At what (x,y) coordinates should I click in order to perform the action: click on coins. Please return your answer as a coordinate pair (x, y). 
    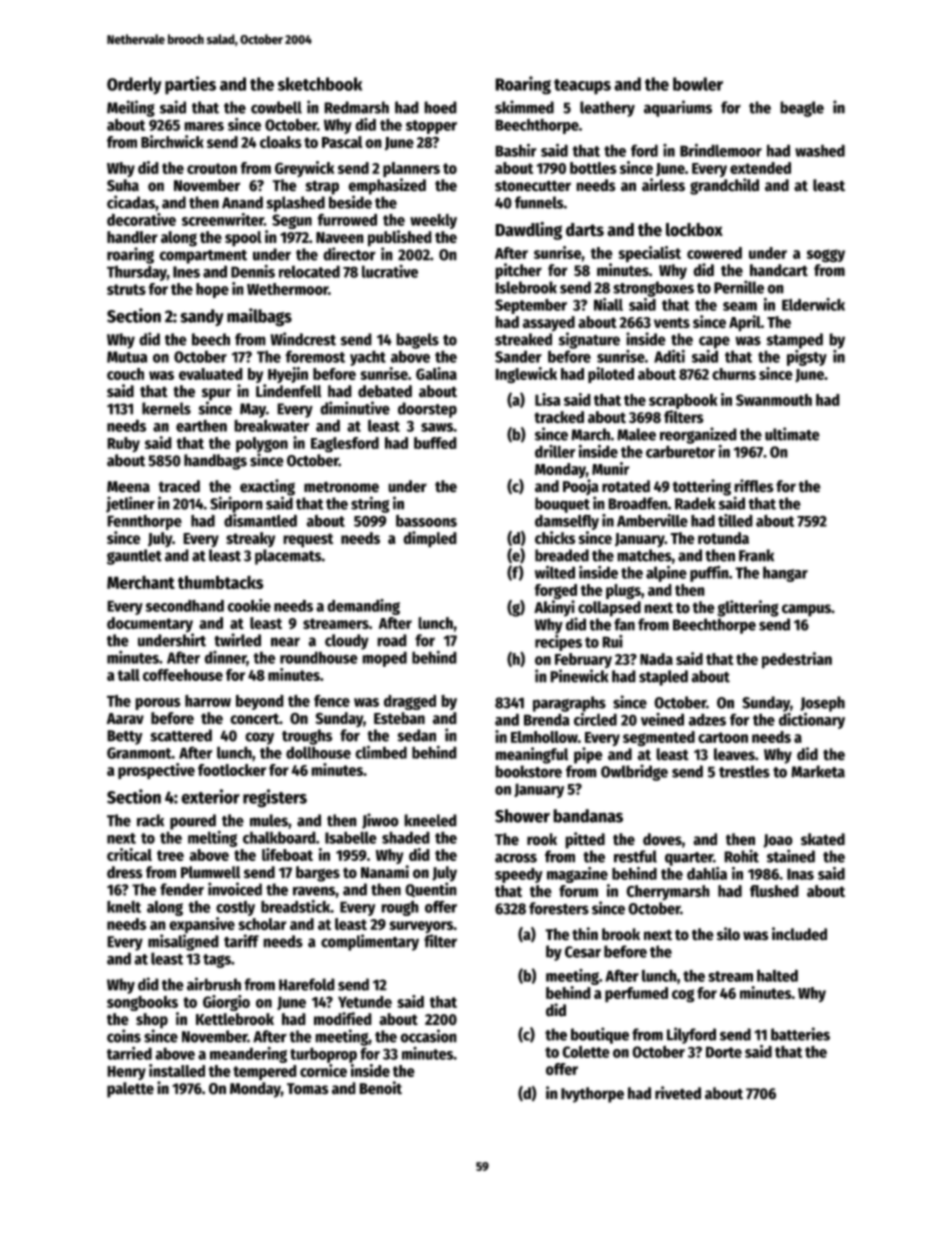
    Looking at the image, I should click on (124, 1036).
